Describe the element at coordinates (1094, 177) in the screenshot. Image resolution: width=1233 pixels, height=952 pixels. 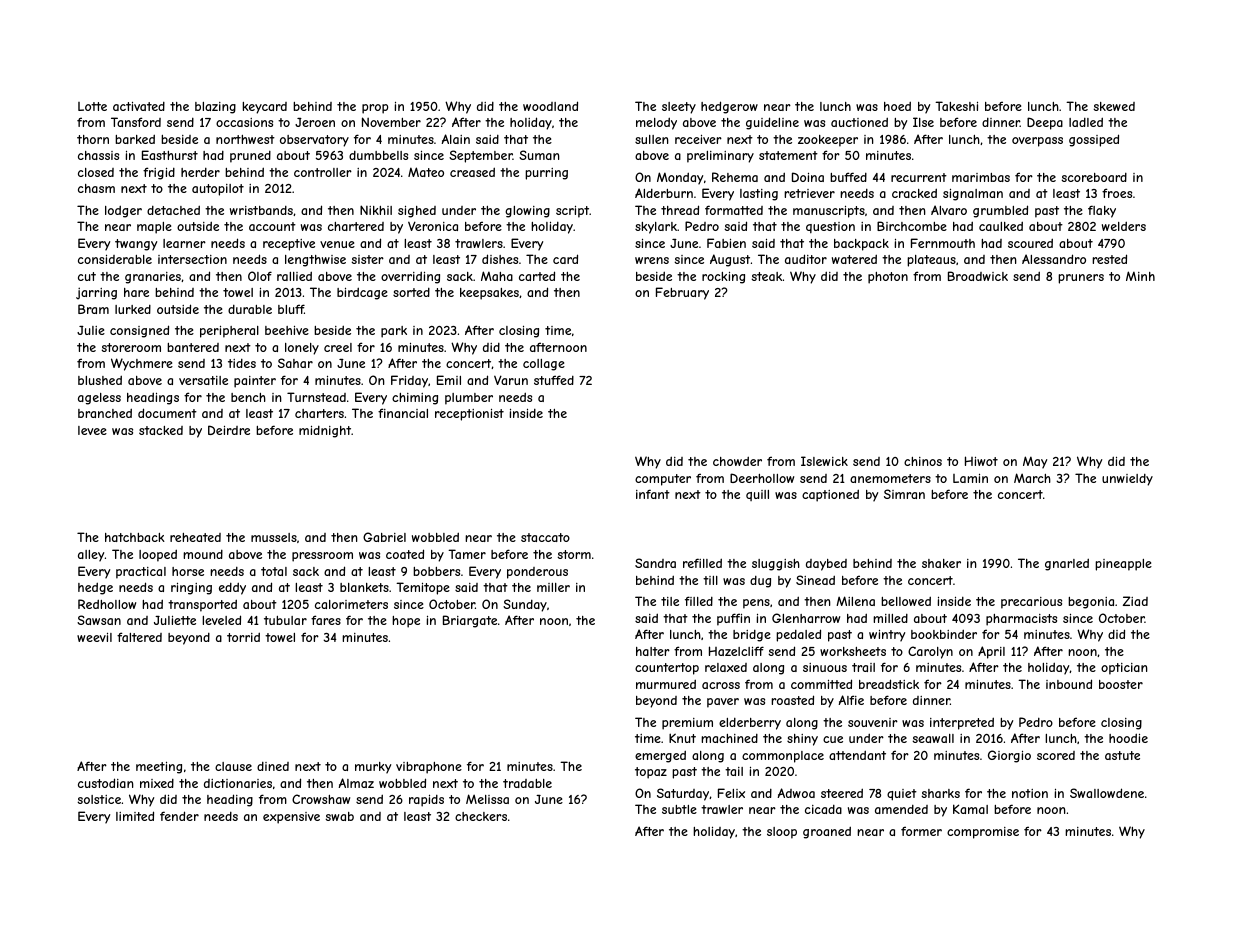
I see `scoreboard` at that location.
